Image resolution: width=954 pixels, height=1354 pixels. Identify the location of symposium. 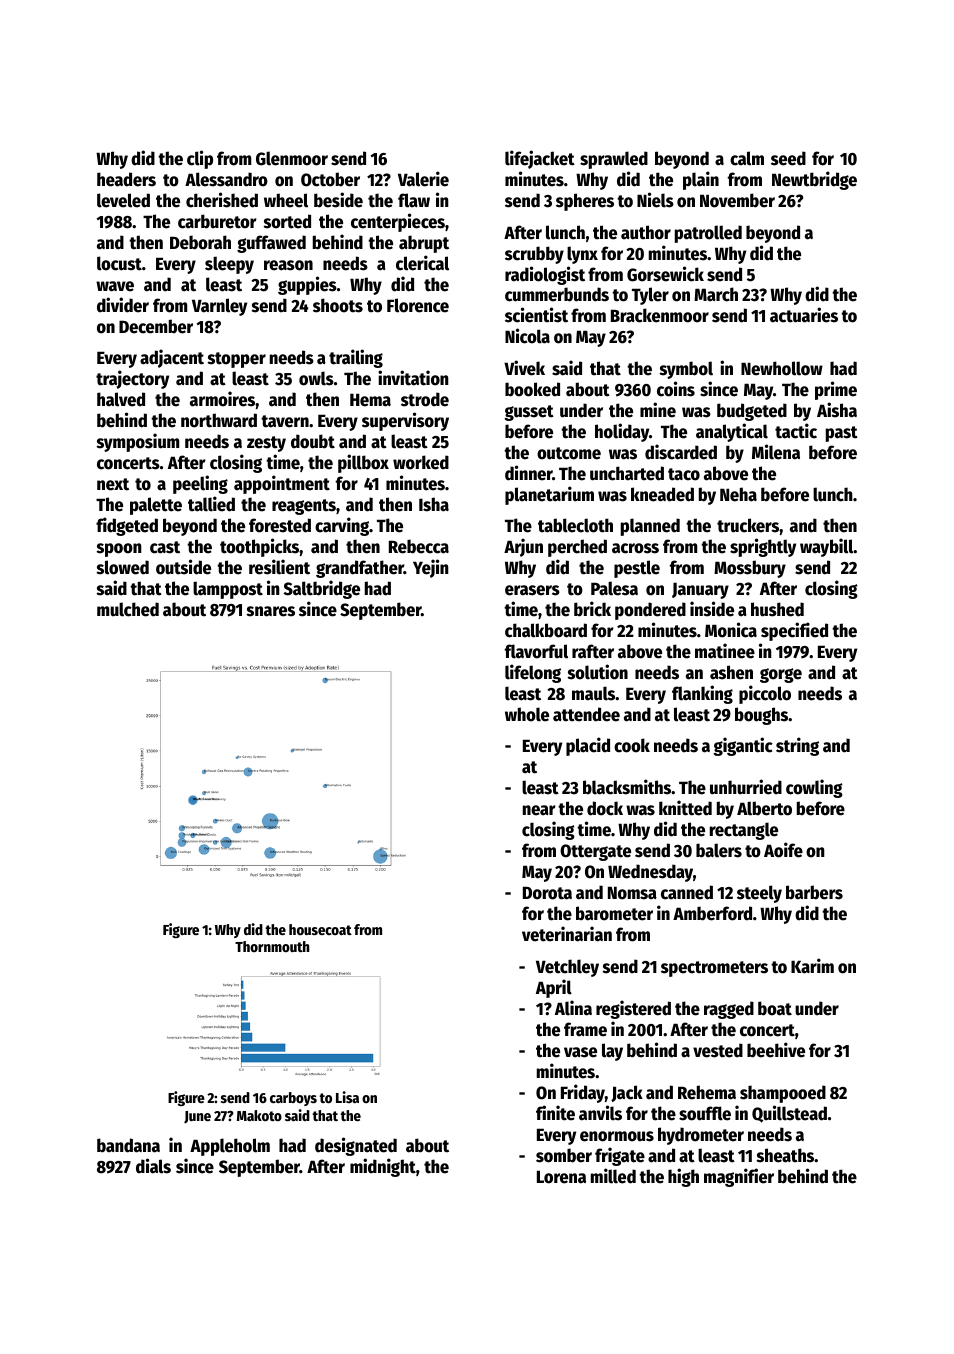
(138, 442).
